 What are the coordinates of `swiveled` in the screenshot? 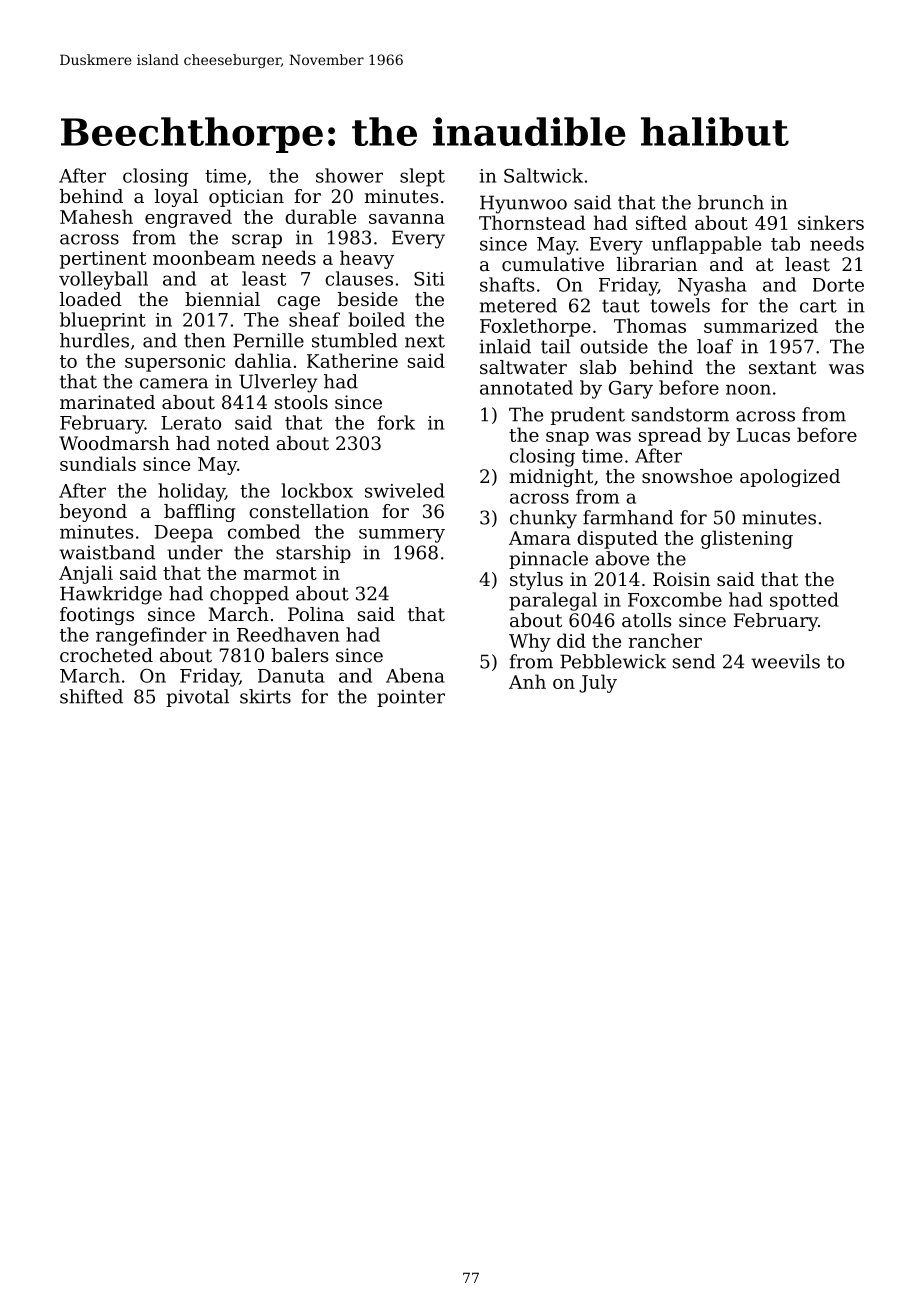 It's located at (405, 490).
